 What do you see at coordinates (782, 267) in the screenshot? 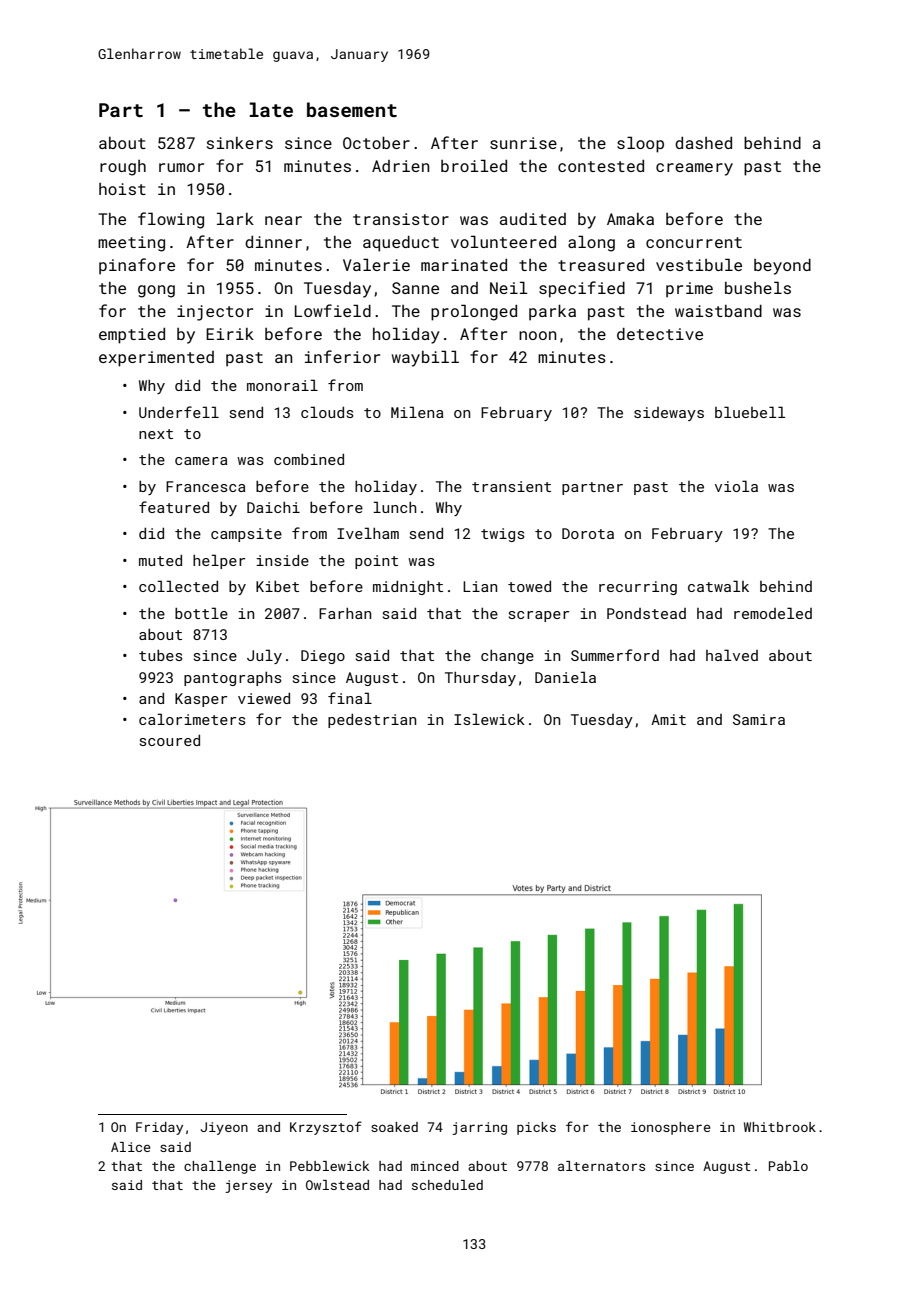
I see `beyond` at bounding box center [782, 267].
